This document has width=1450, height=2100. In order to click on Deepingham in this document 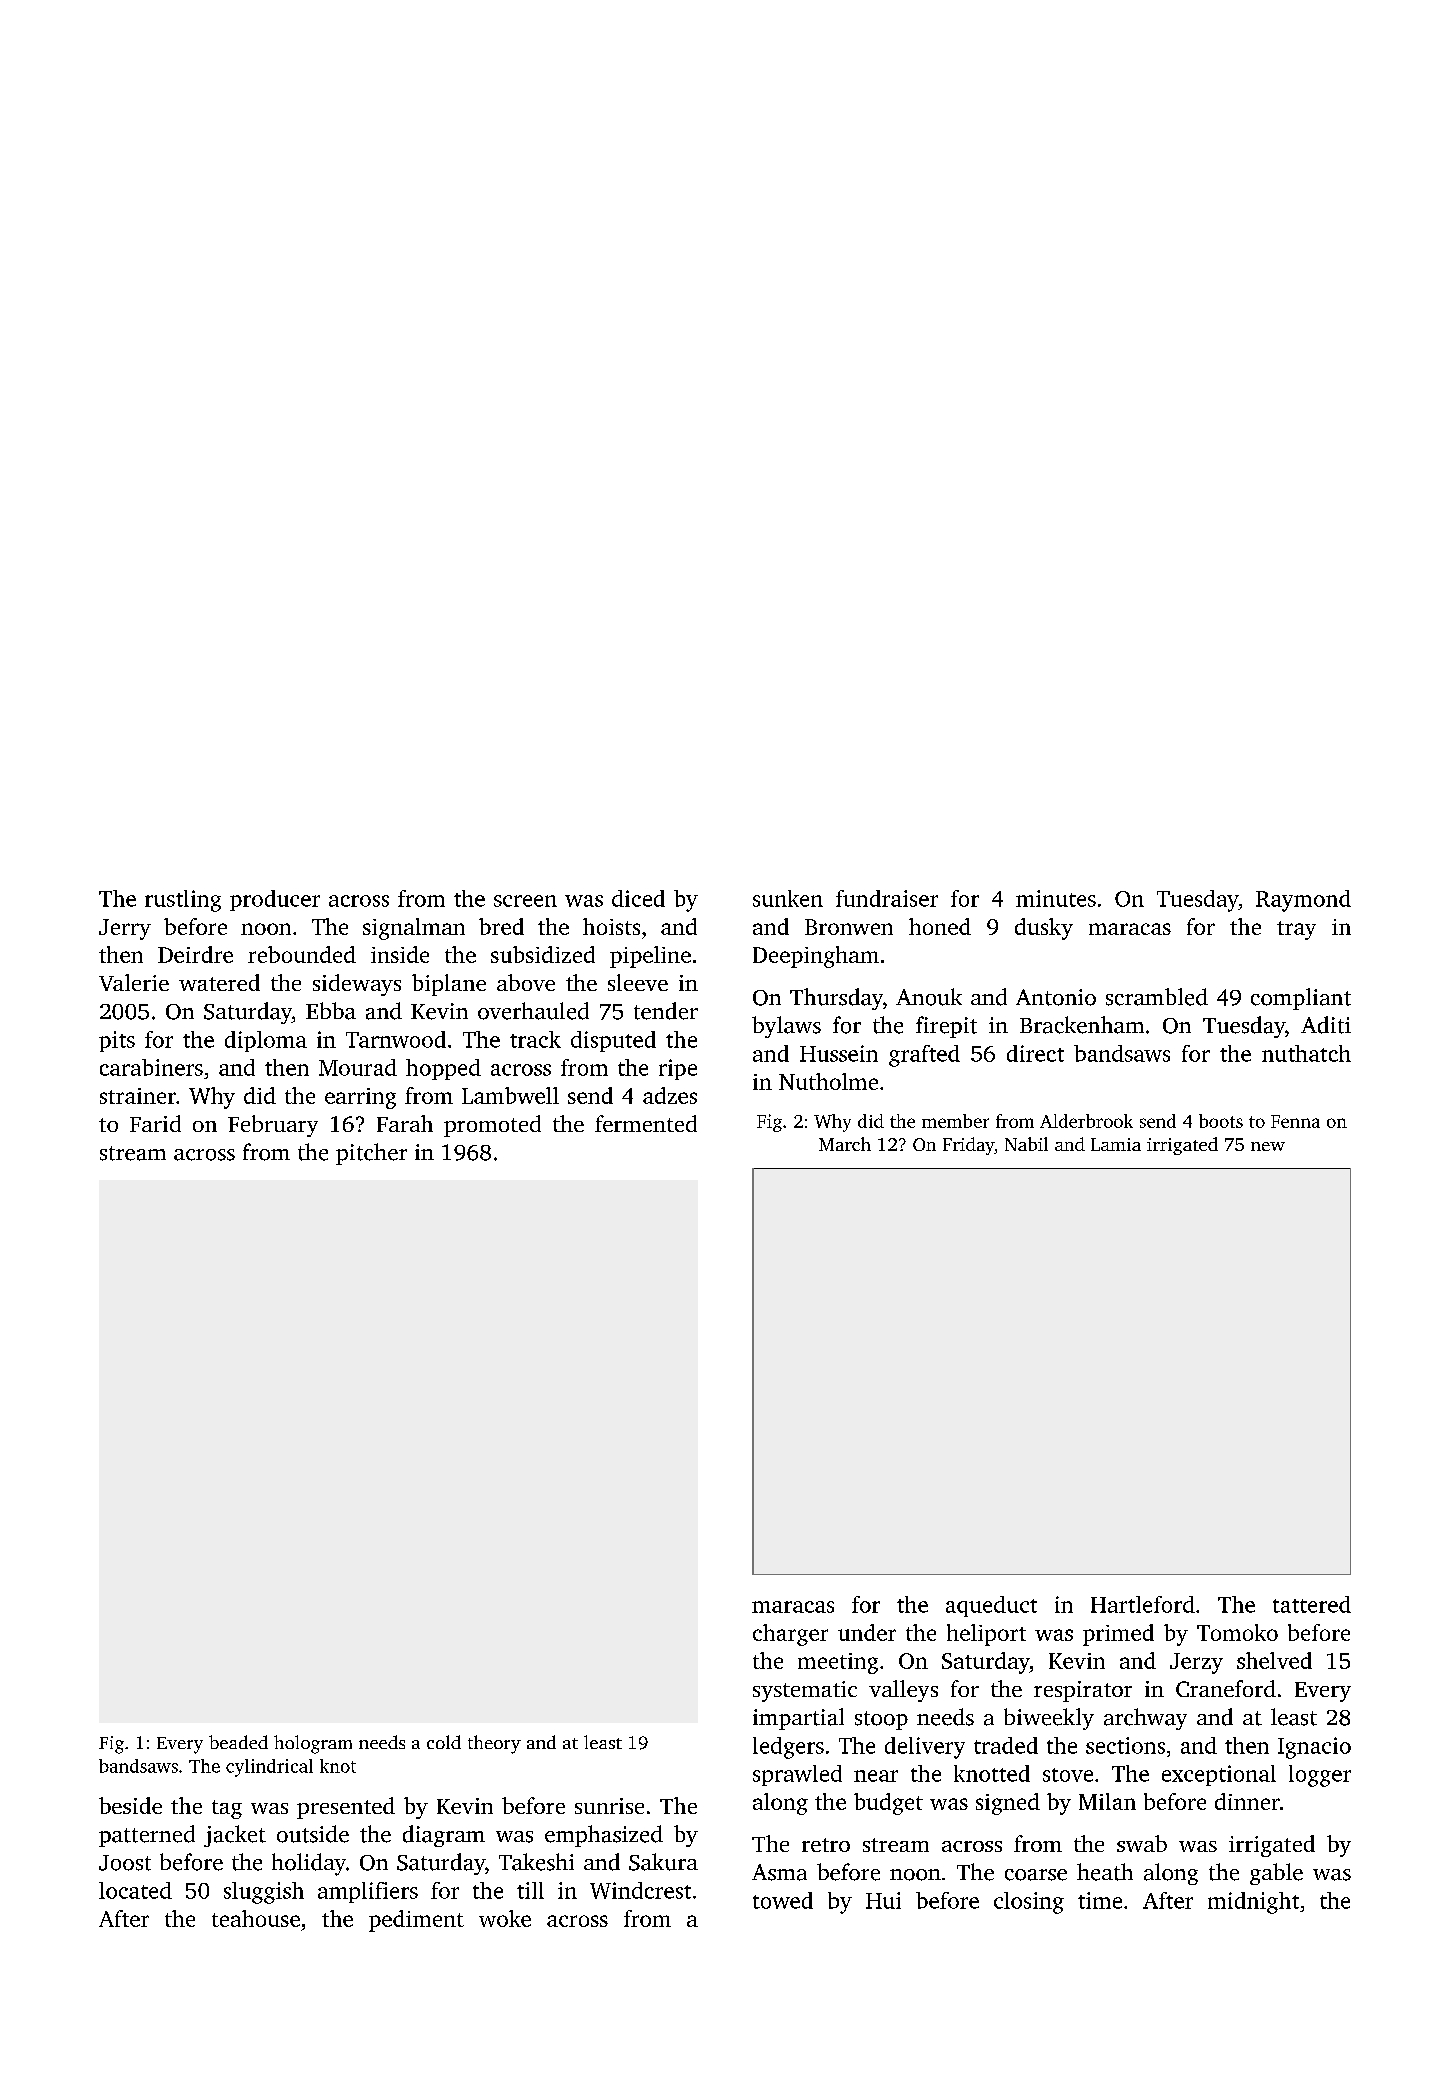, I will do `click(816, 957)`.
